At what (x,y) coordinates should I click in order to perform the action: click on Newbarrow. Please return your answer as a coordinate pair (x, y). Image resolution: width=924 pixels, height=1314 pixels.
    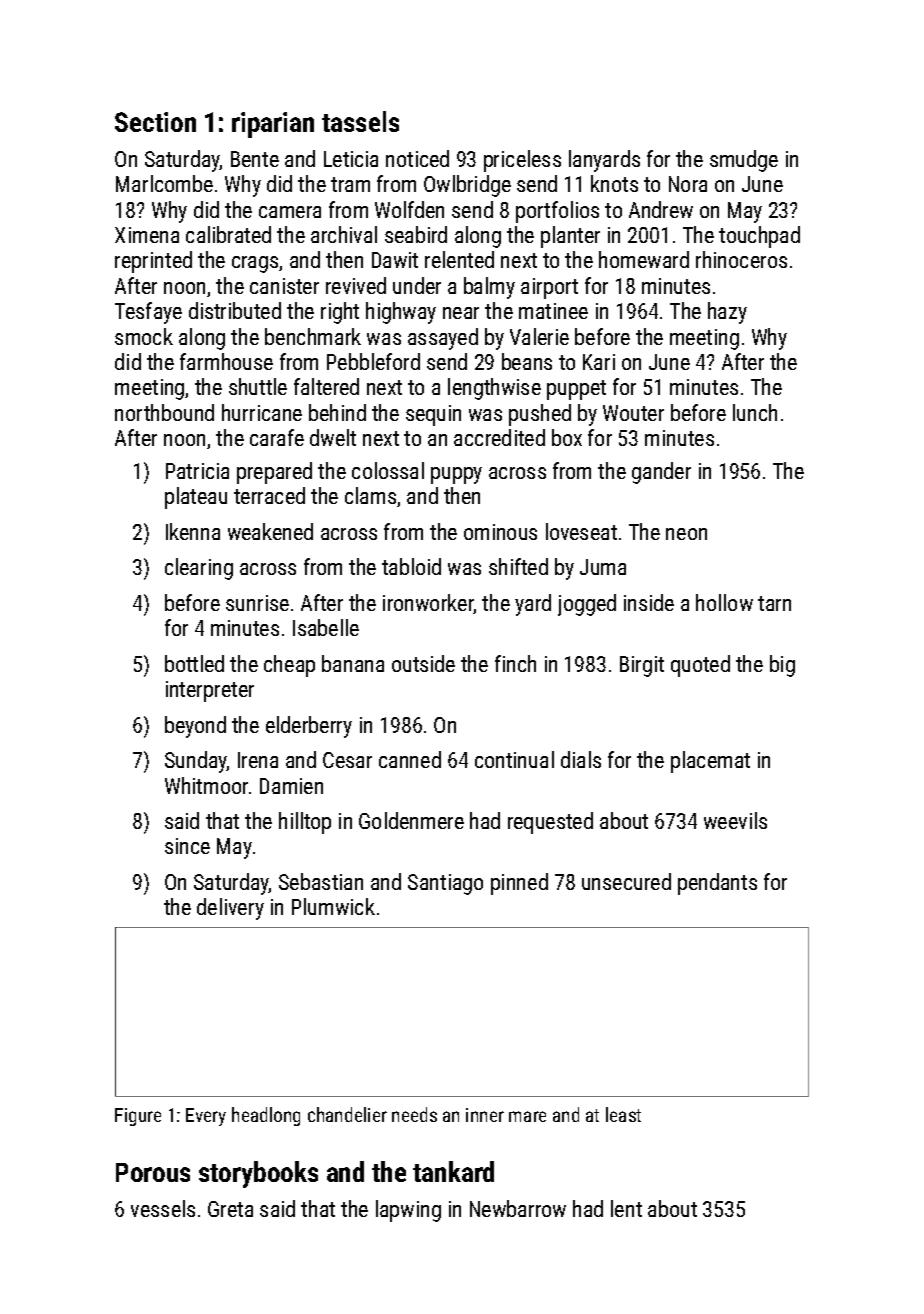
    Looking at the image, I should click on (518, 1208).
